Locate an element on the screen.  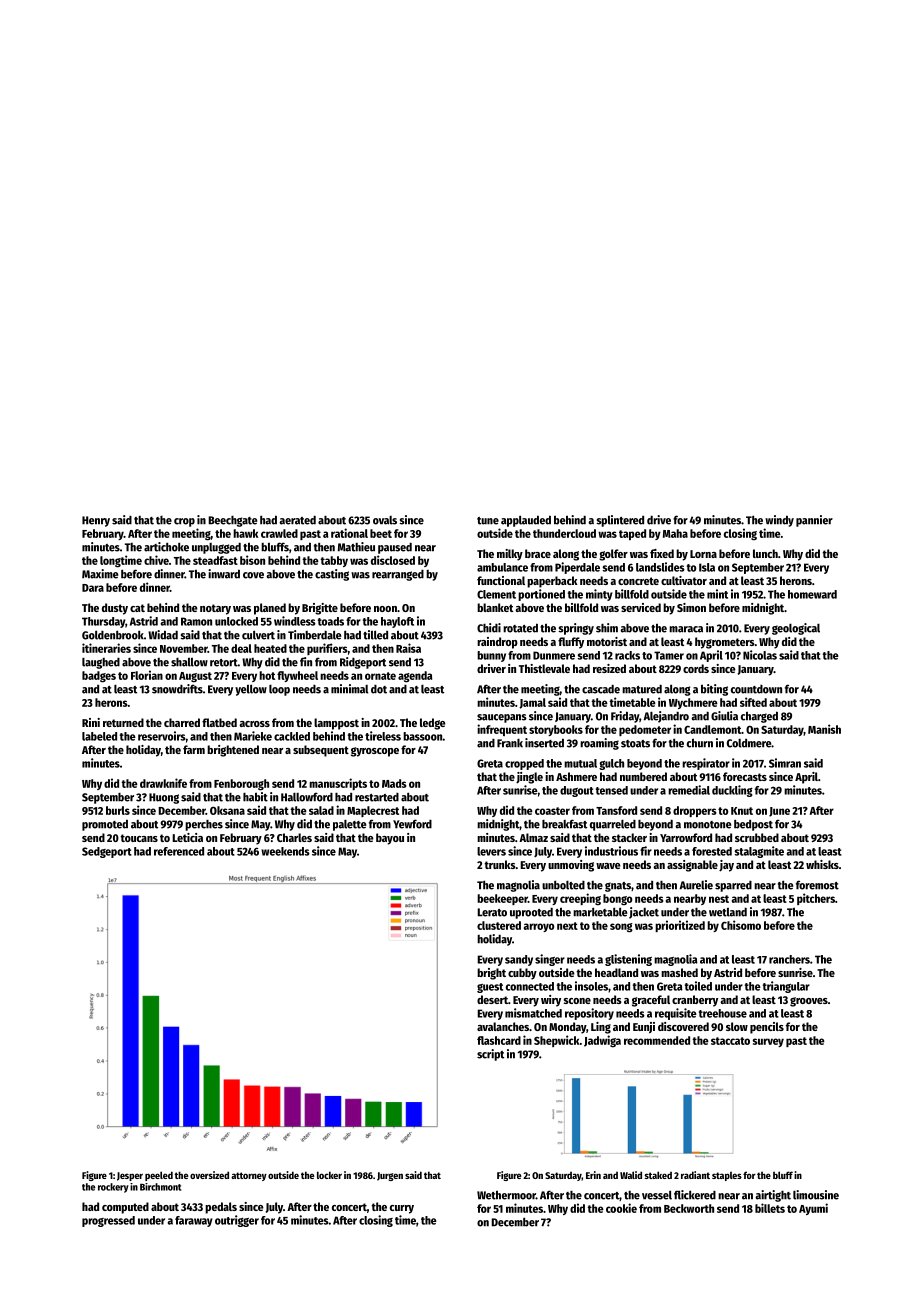
Walid is located at coordinates (631, 1175).
